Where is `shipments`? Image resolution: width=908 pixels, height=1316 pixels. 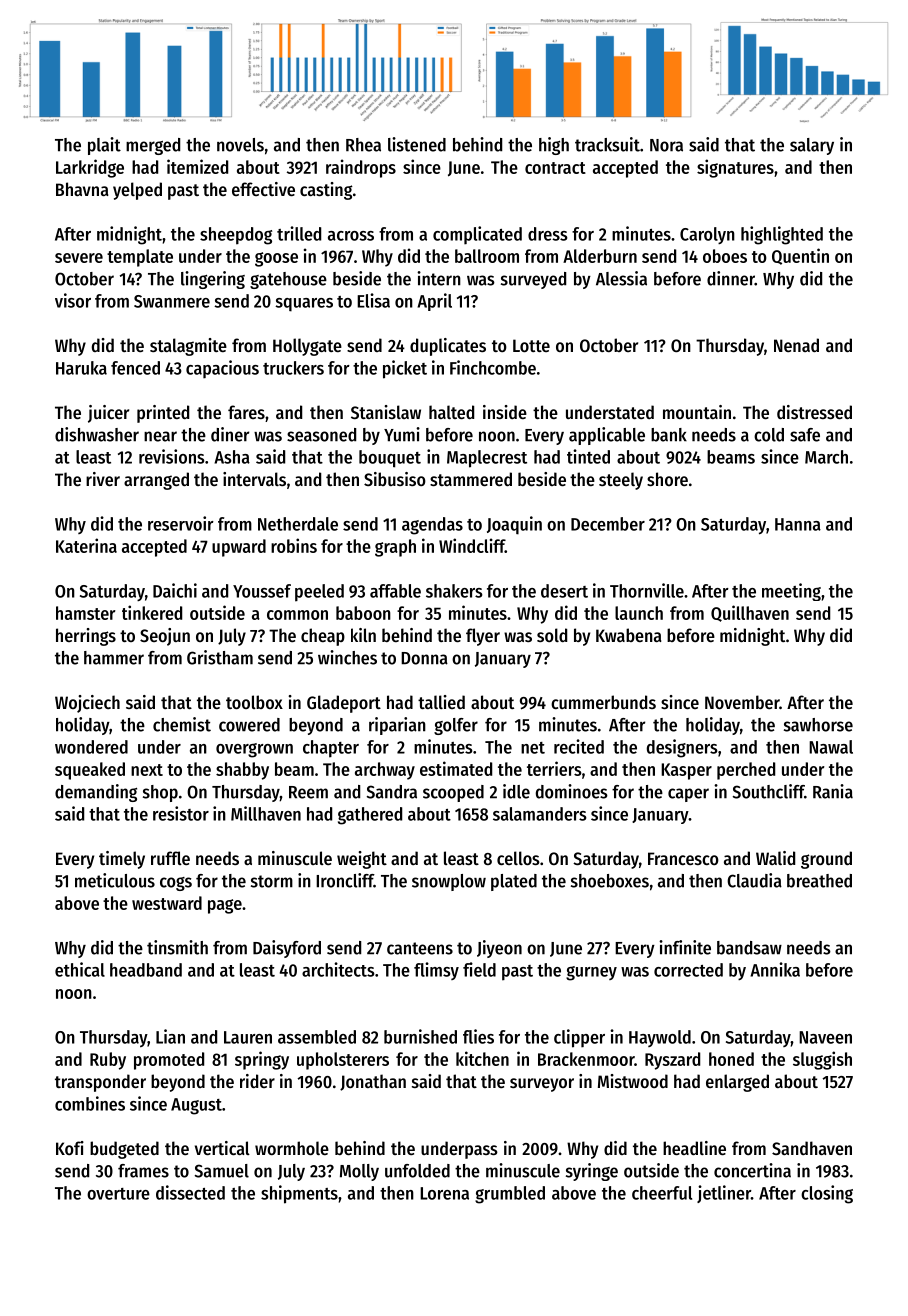
shipments is located at coordinates (299, 1194).
